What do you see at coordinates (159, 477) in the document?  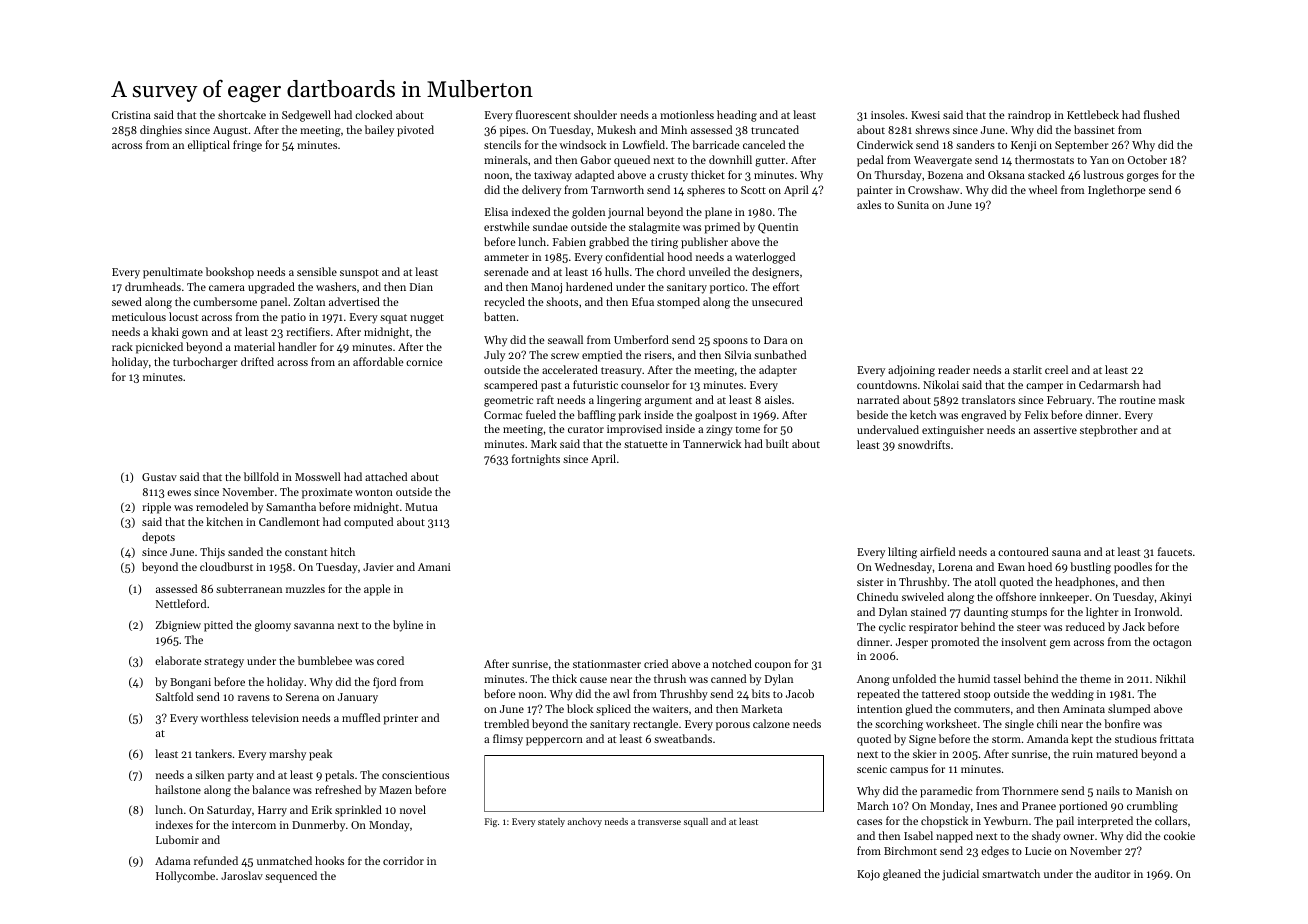 I see `Gustav` at bounding box center [159, 477].
